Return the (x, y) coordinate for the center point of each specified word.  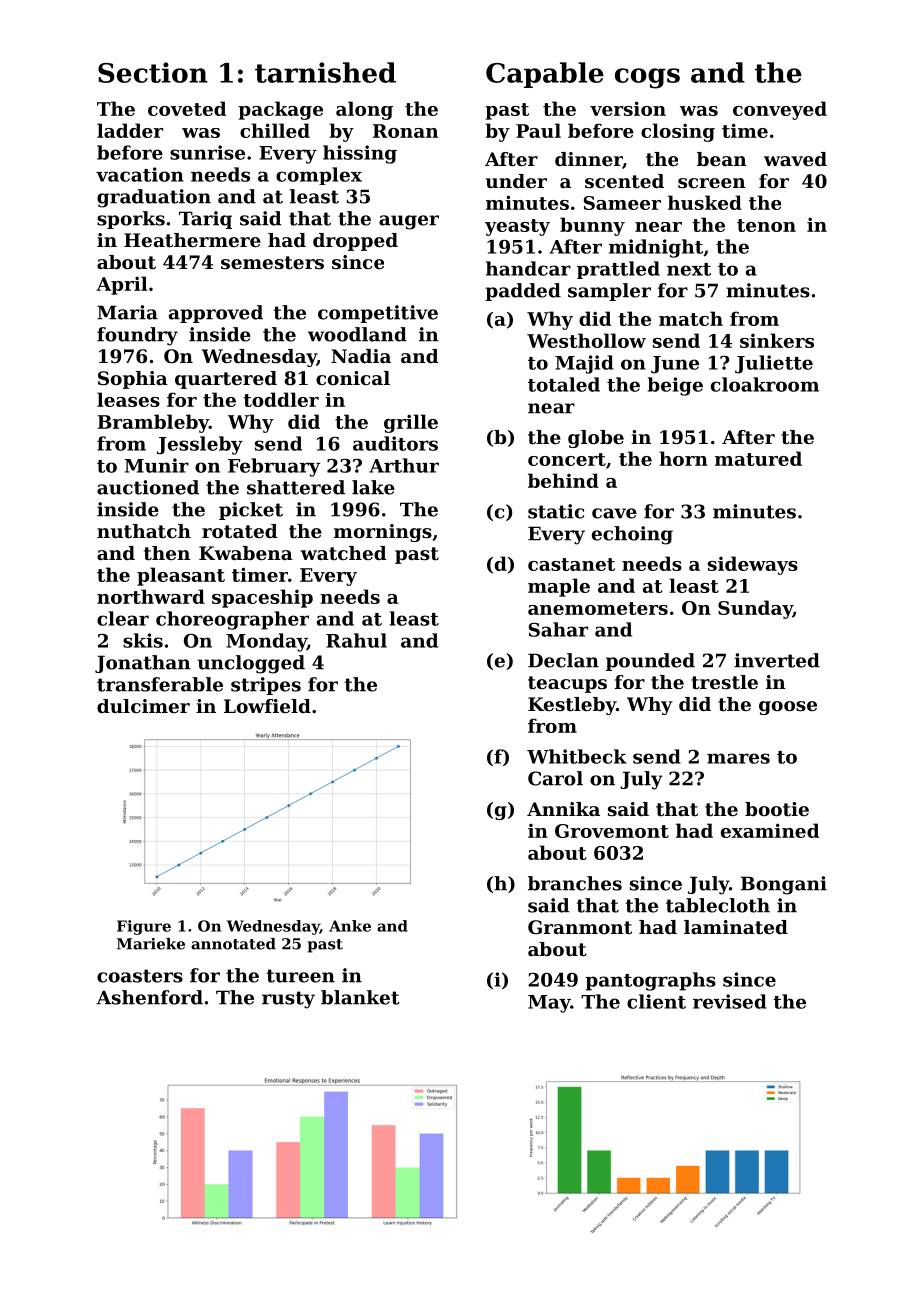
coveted (187, 108)
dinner (589, 160)
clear (123, 618)
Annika (563, 809)
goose (788, 708)
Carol (555, 778)
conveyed (780, 110)
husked (705, 202)
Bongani (784, 885)
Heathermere (192, 240)
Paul (538, 130)
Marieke (151, 944)
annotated (233, 944)
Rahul (356, 640)
